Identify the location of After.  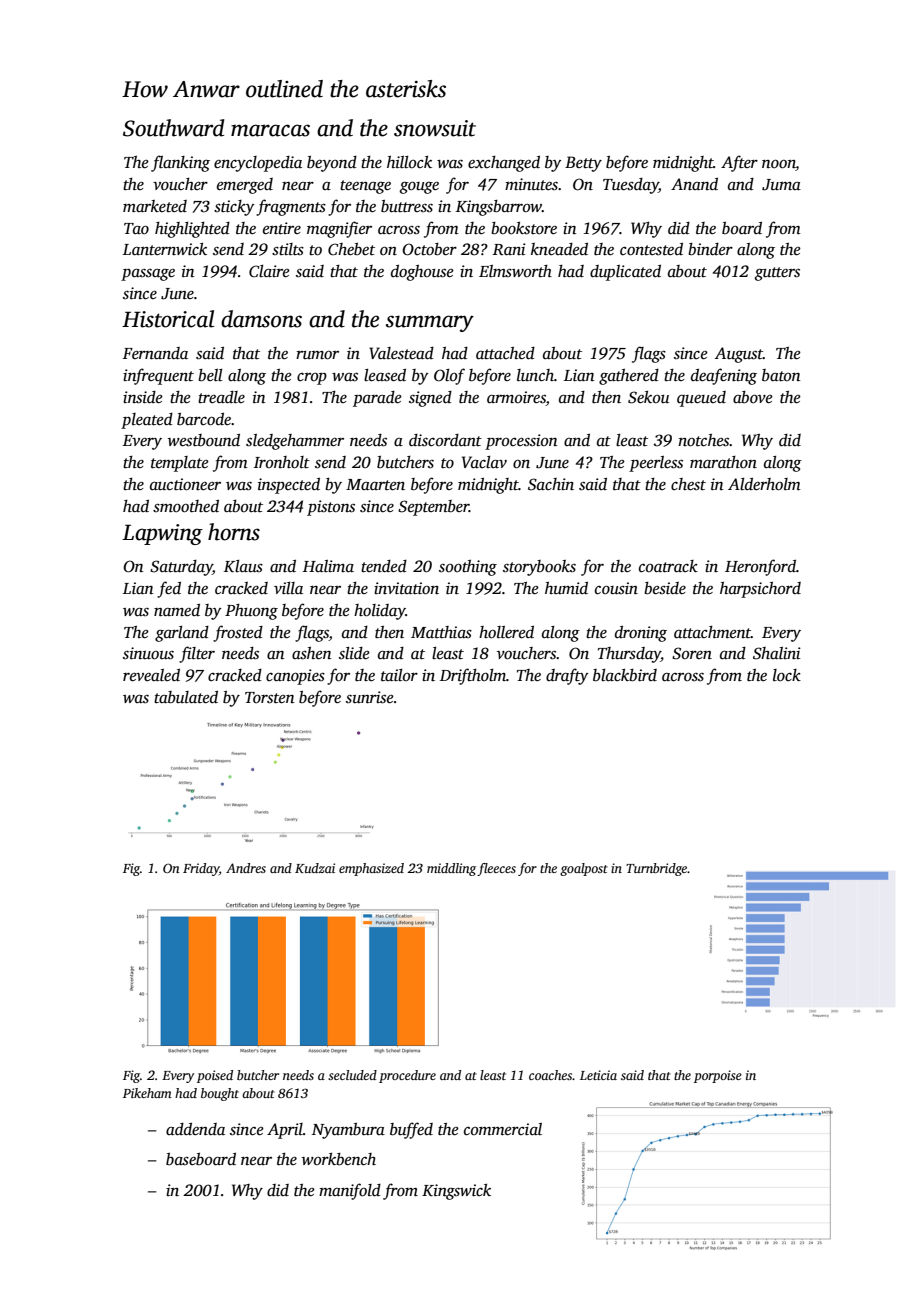
(739, 163).
